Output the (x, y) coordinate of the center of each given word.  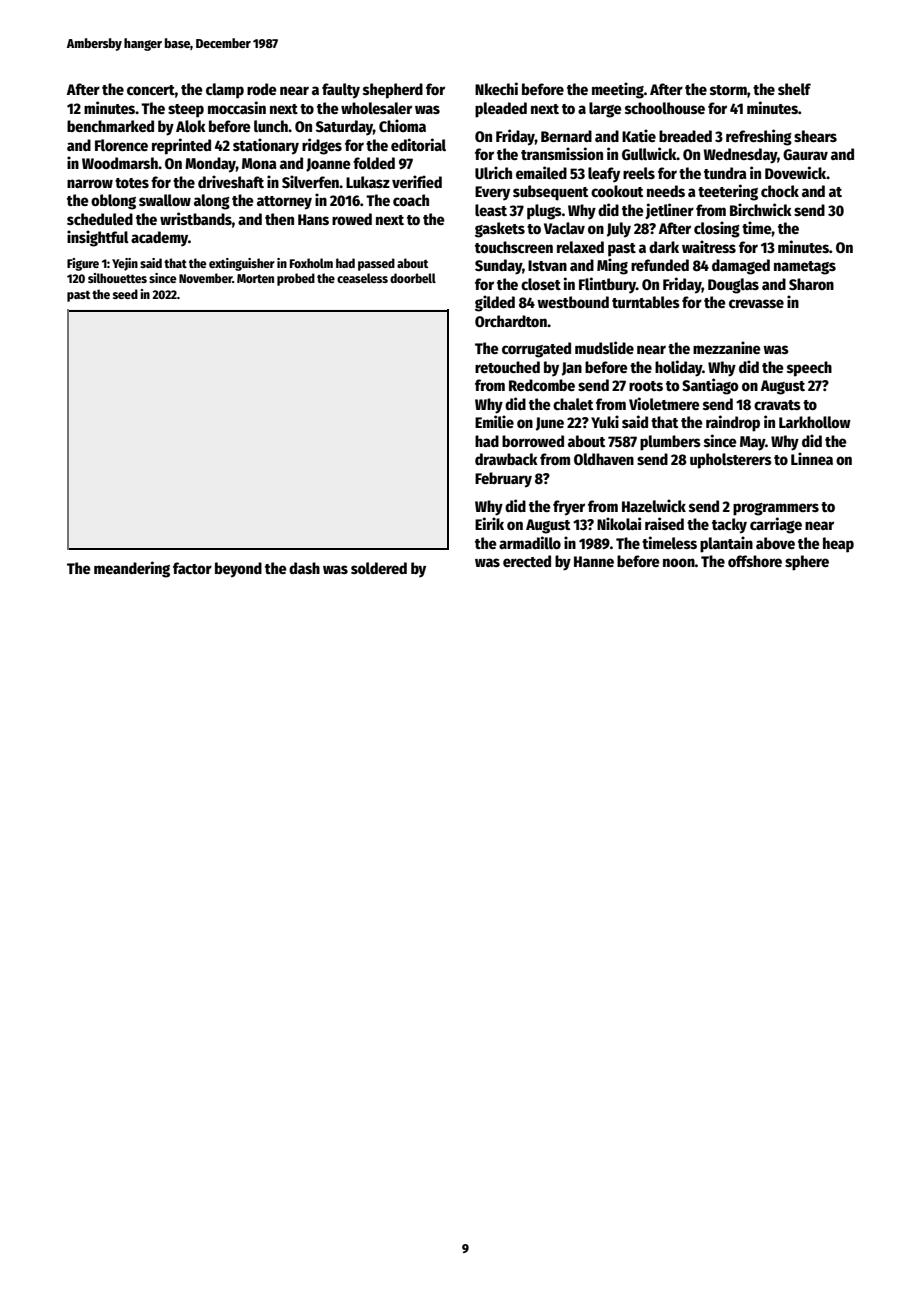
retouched (507, 367)
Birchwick (761, 209)
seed (125, 294)
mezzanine (727, 347)
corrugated (536, 350)
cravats (777, 405)
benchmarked (110, 126)
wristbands (196, 218)
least (491, 210)
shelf (794, 89)
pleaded (501, 110)
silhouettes (117, 278)
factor (192, 568)
